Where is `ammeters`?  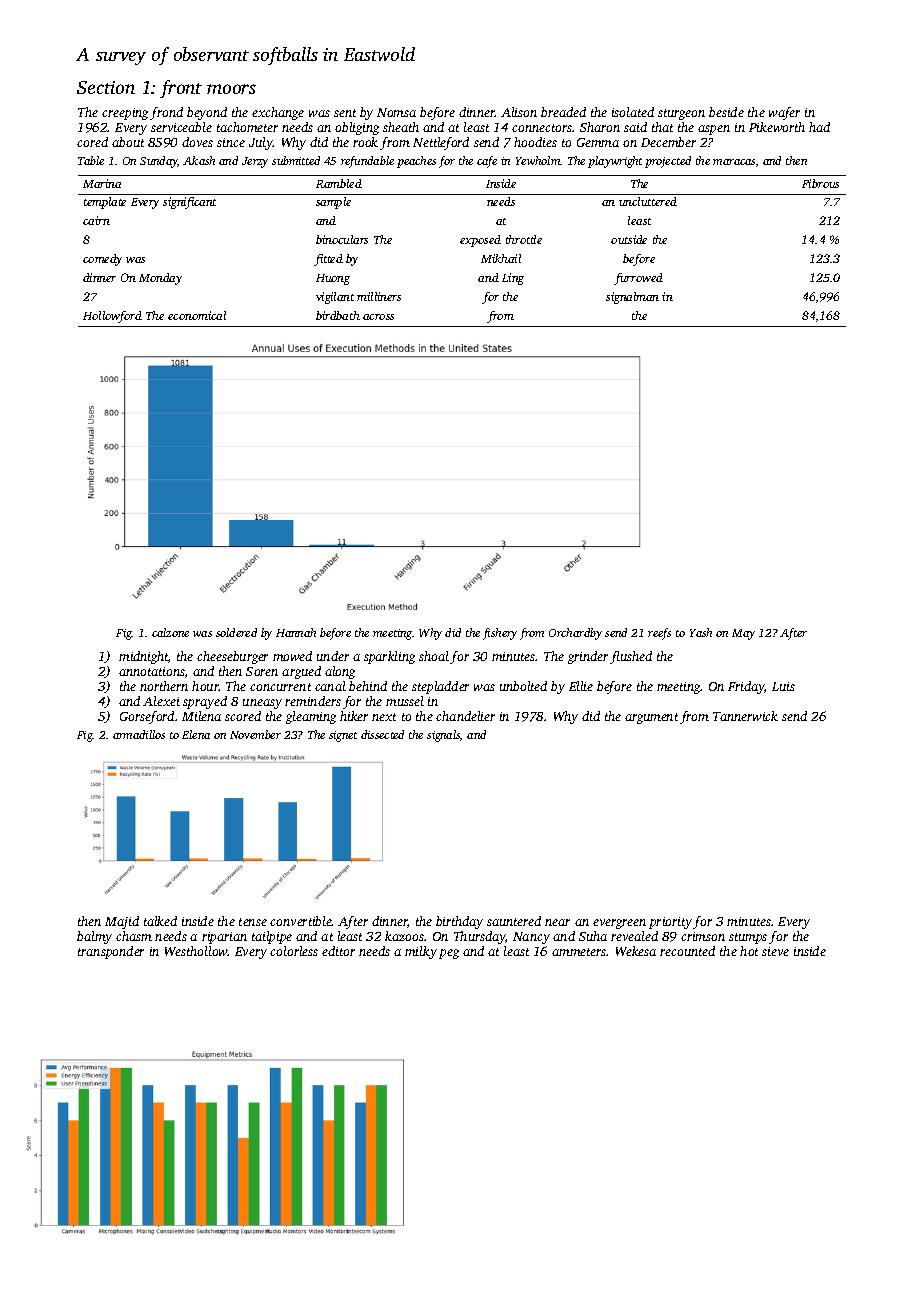 ammeters is located at coordinates (579, 952).
